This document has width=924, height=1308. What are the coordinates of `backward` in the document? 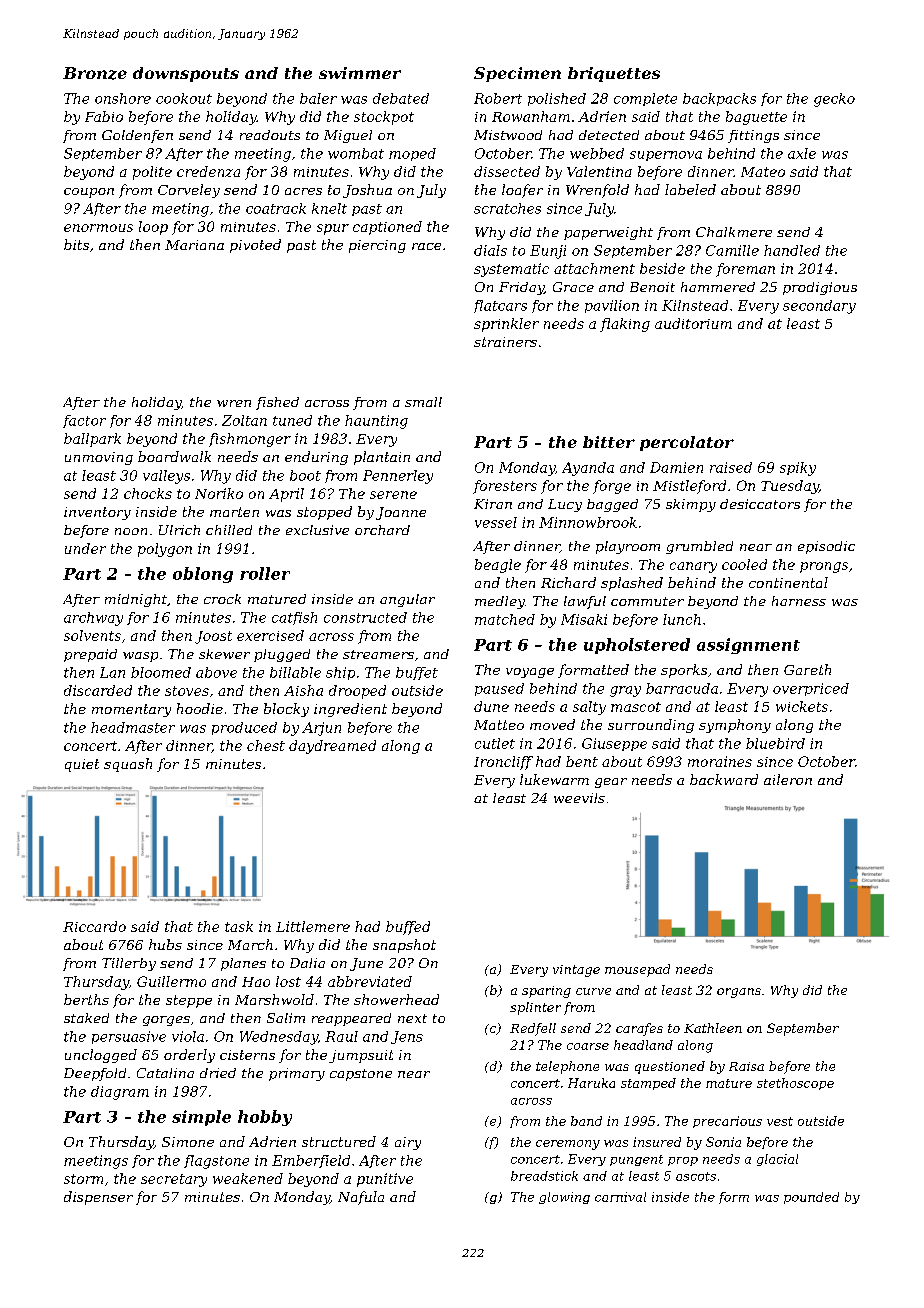 It's located at (724, 779).
